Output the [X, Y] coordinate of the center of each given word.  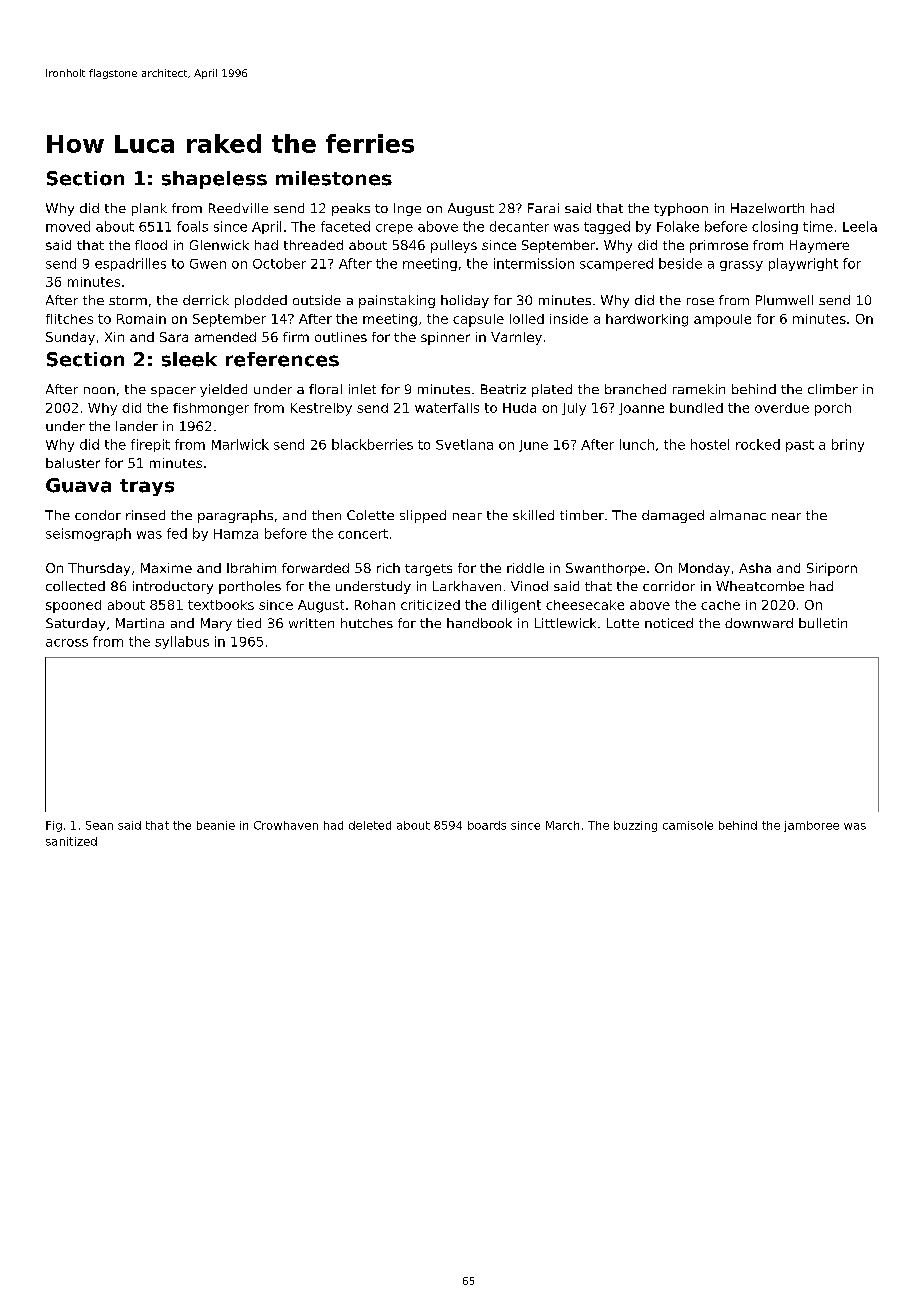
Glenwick [219, 245]
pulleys [454, 246]
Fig [54, 826]
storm [128, 300]
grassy [741, 266]
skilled [533, 515]
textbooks [221, 605]
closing [775, 227]
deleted [370, 825]
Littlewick [565, 623]
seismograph [88, 534]
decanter [519, 226]
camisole [688, 825]
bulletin [823, 623]
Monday [704, 569]
